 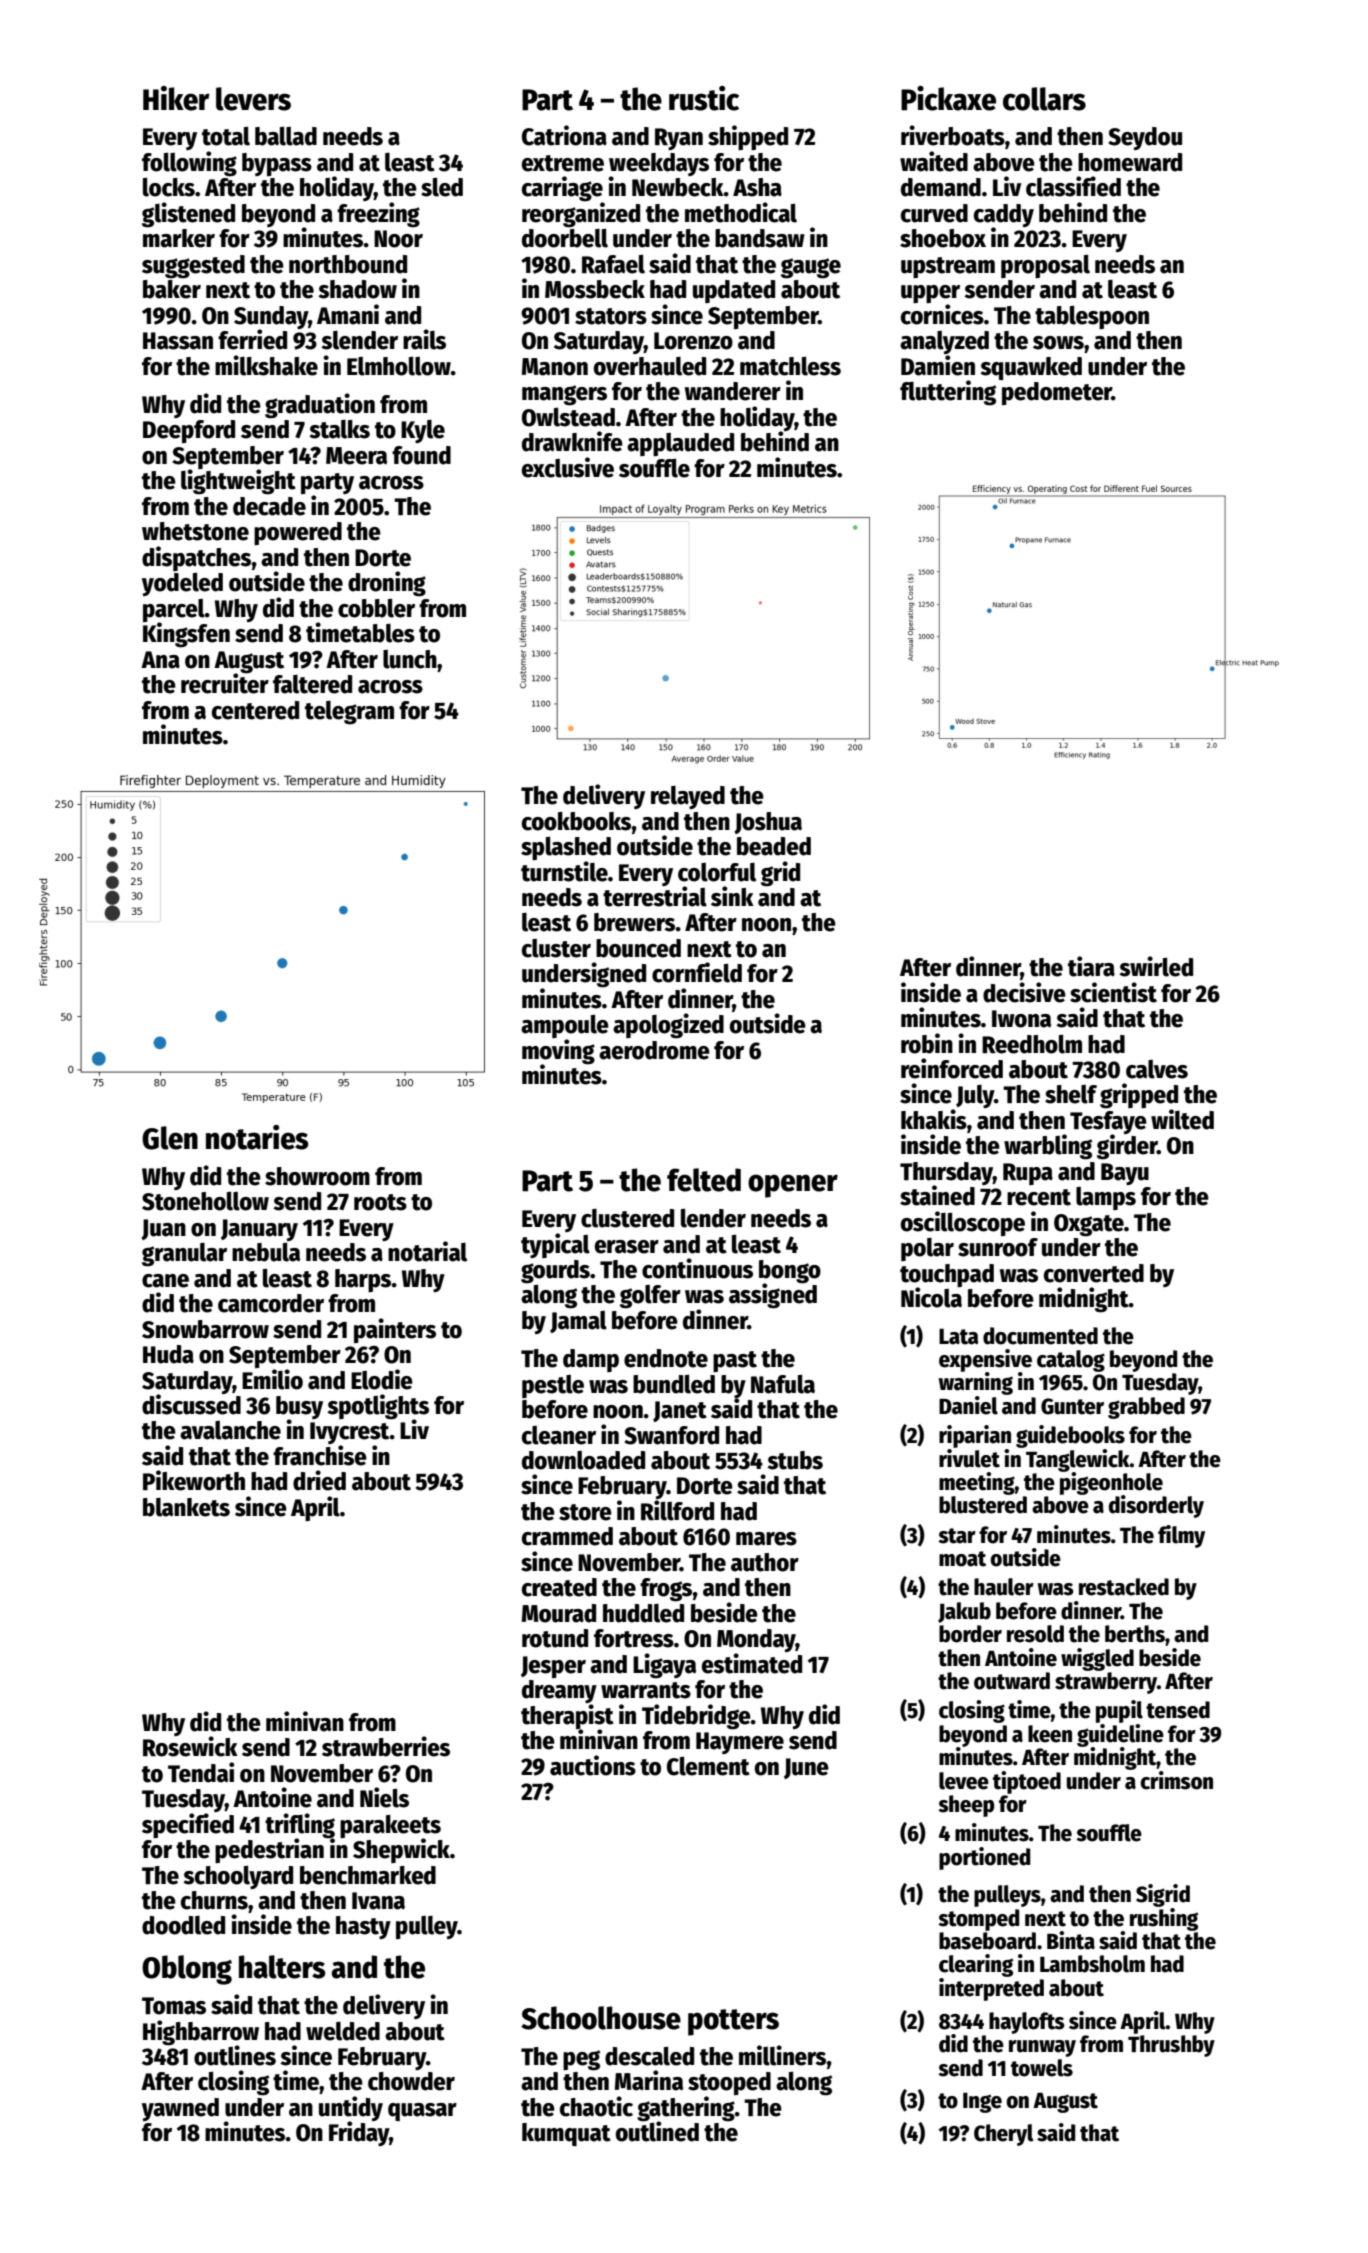 I want to click on Cheryl, so click(x=1004, y=2135).
